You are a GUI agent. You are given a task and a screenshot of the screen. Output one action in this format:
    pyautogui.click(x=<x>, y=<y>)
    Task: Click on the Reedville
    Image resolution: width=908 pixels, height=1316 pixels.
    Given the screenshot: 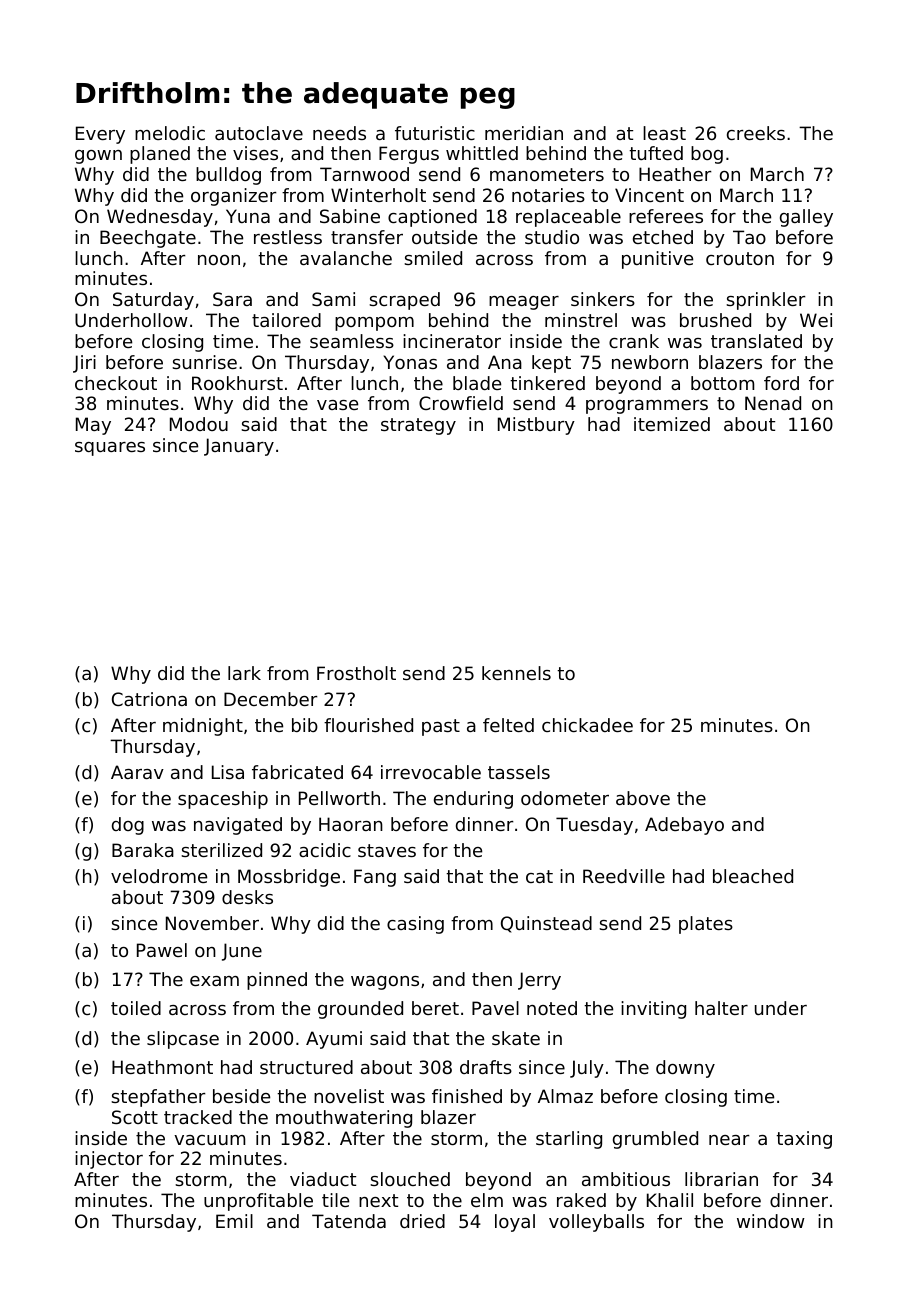 What is the action you would take?
    pyautogui.click(x=624, y=876)
